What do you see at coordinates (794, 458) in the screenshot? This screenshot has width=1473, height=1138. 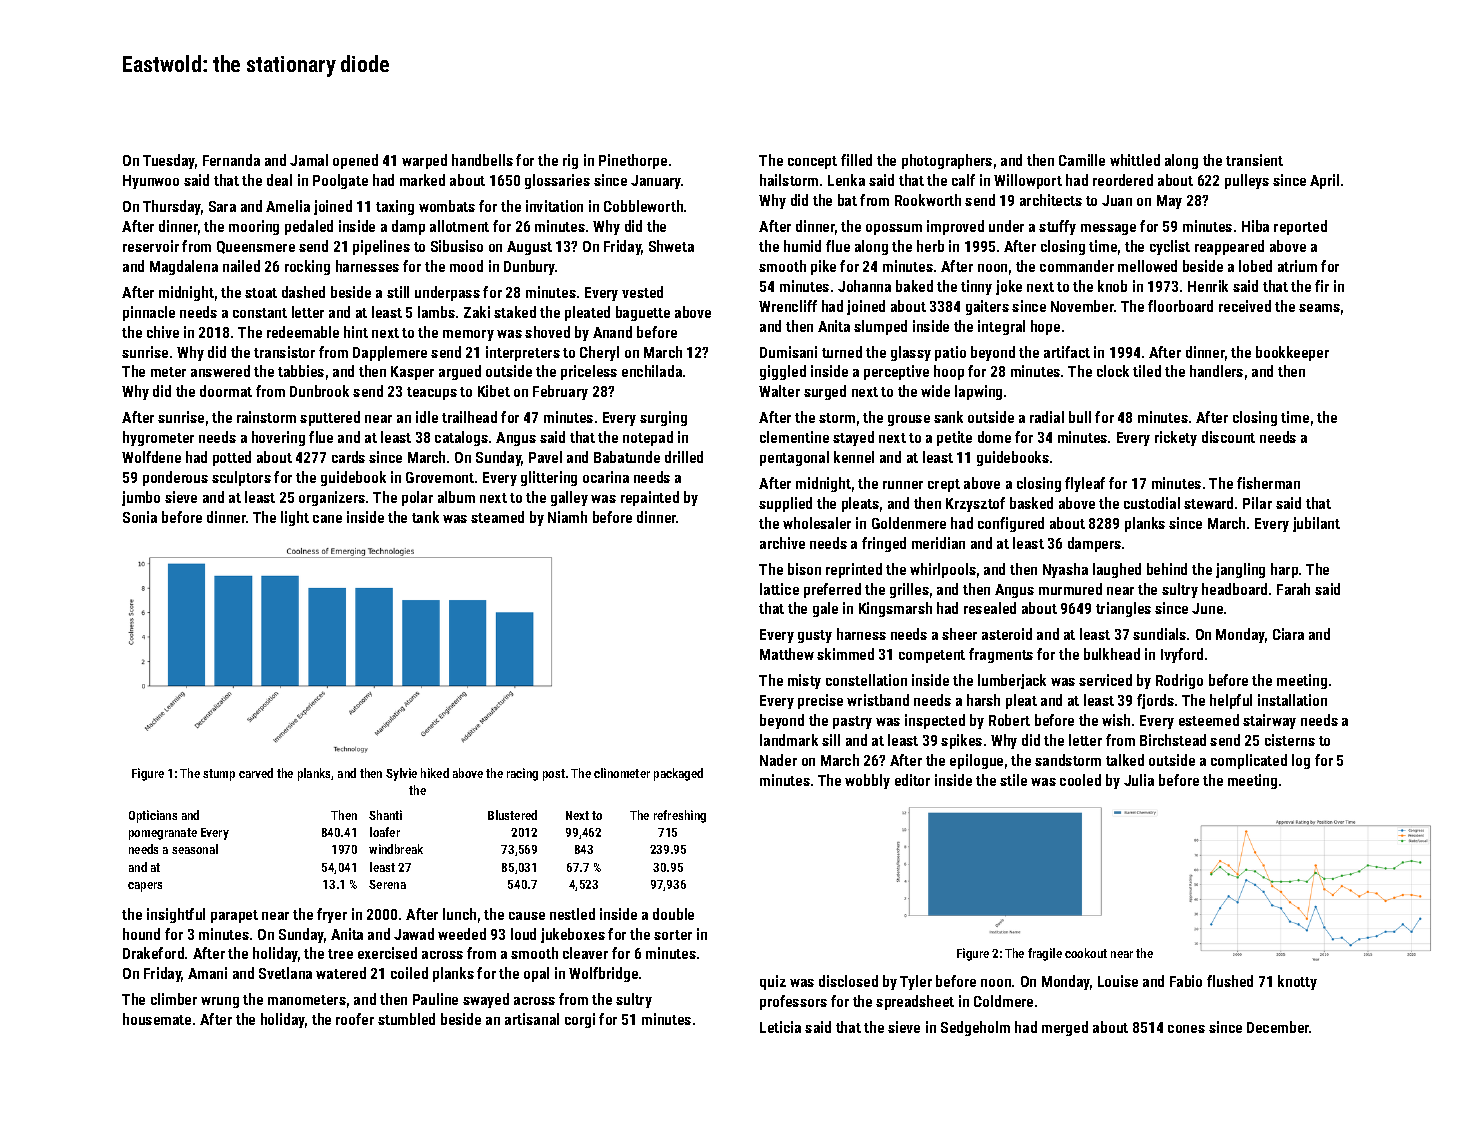 I see `pentagonal` at bounding box center [794, 458].
